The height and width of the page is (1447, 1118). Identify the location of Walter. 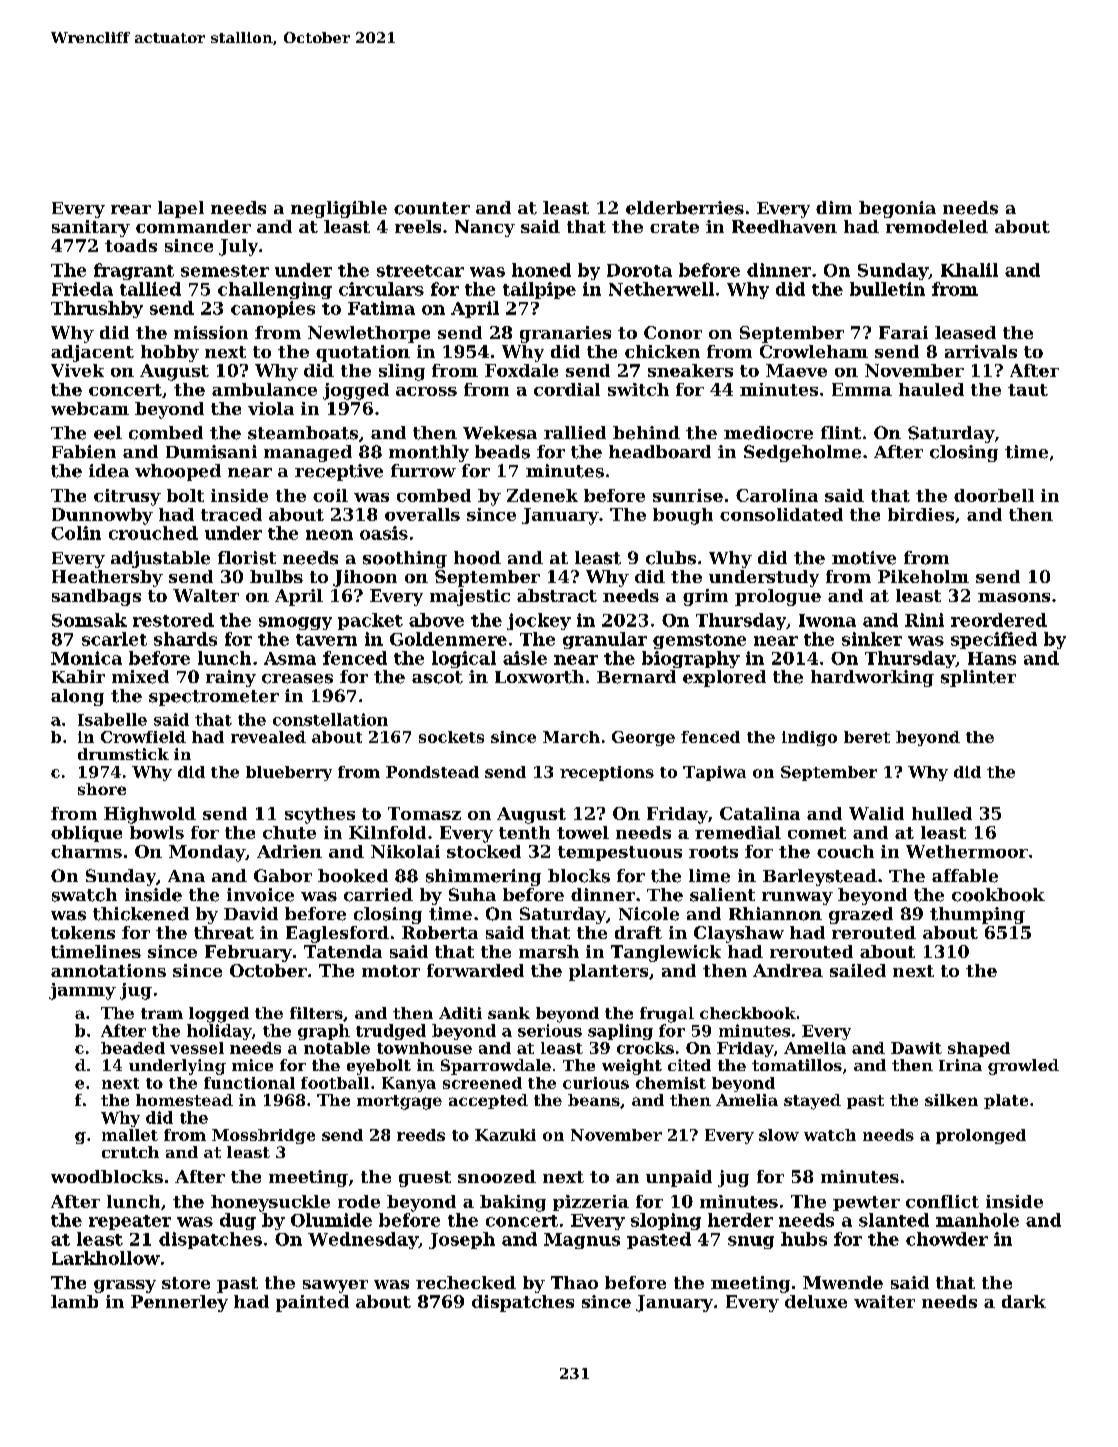
(206, 595).
